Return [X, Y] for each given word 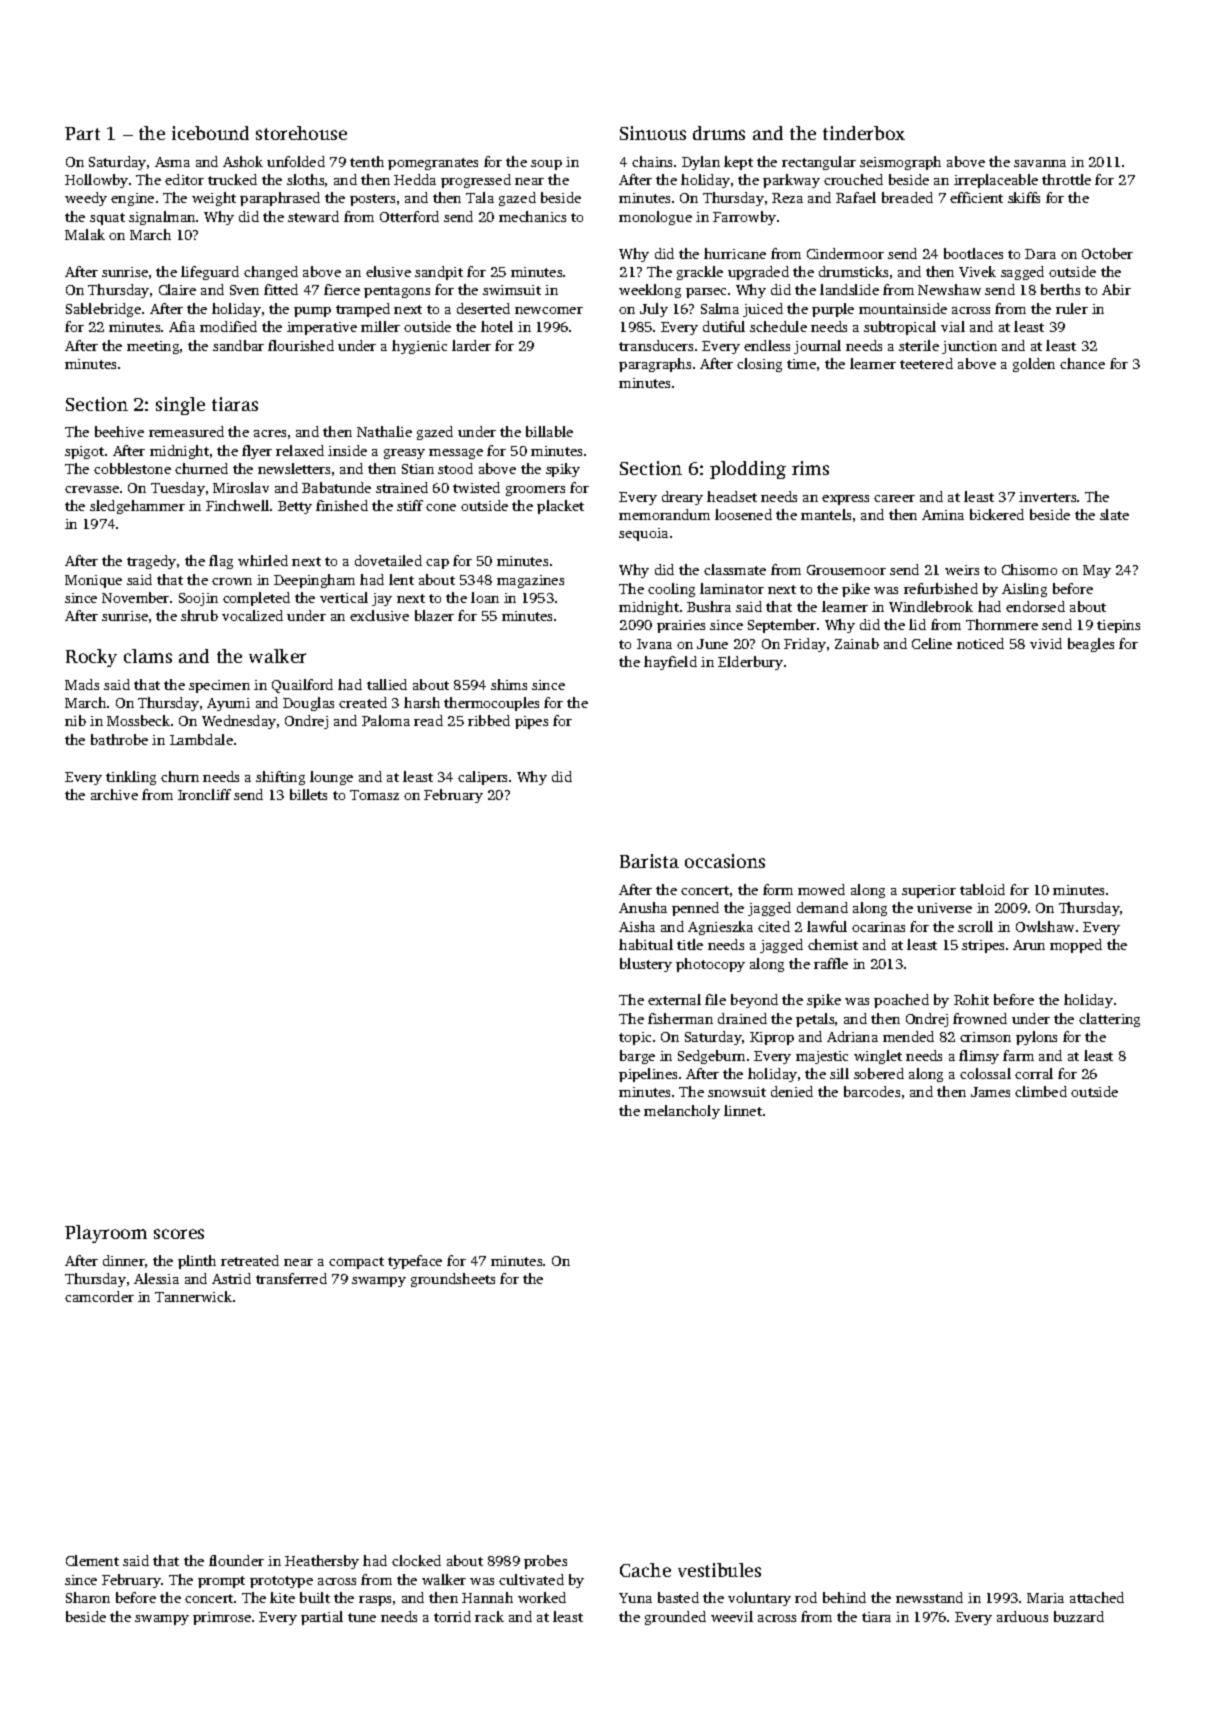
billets [308, 794]
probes [545, 1562]
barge [637, 1057]
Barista [649, 861]
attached [1097, 1597]
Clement [92, 1560]
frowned [980, 1018]
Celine [932, 643]
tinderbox [864, 133]
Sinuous [653, 133]
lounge [331, 778]
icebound [210, 133]
